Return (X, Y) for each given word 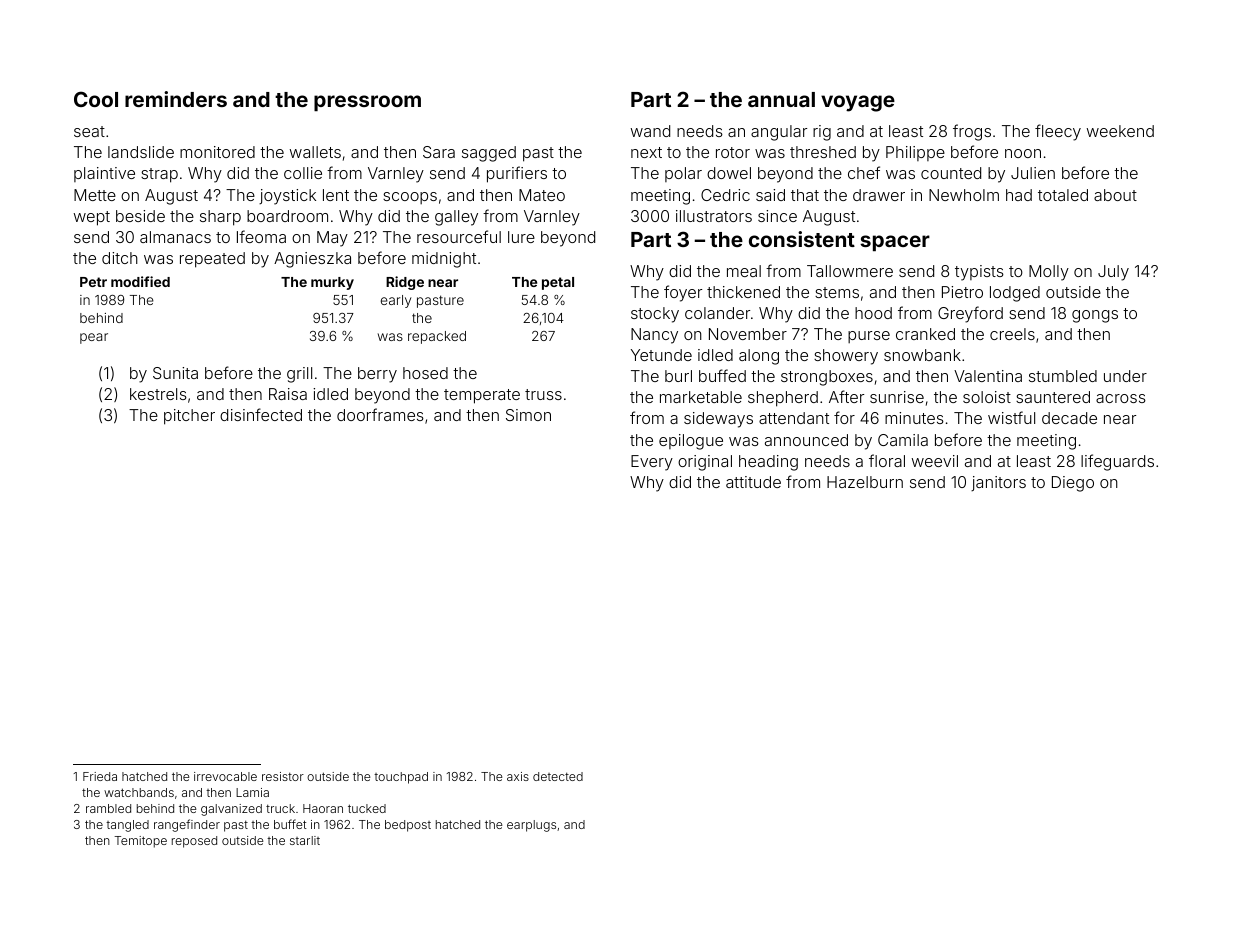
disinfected (261, 414)
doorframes (380, 414)
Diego (1073, 484)
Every (652, 463)
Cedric (725, 195)
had (1019, 195)
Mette (95, 195)
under (1125, 376)
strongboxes (827, 378)
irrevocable (225, 776)
